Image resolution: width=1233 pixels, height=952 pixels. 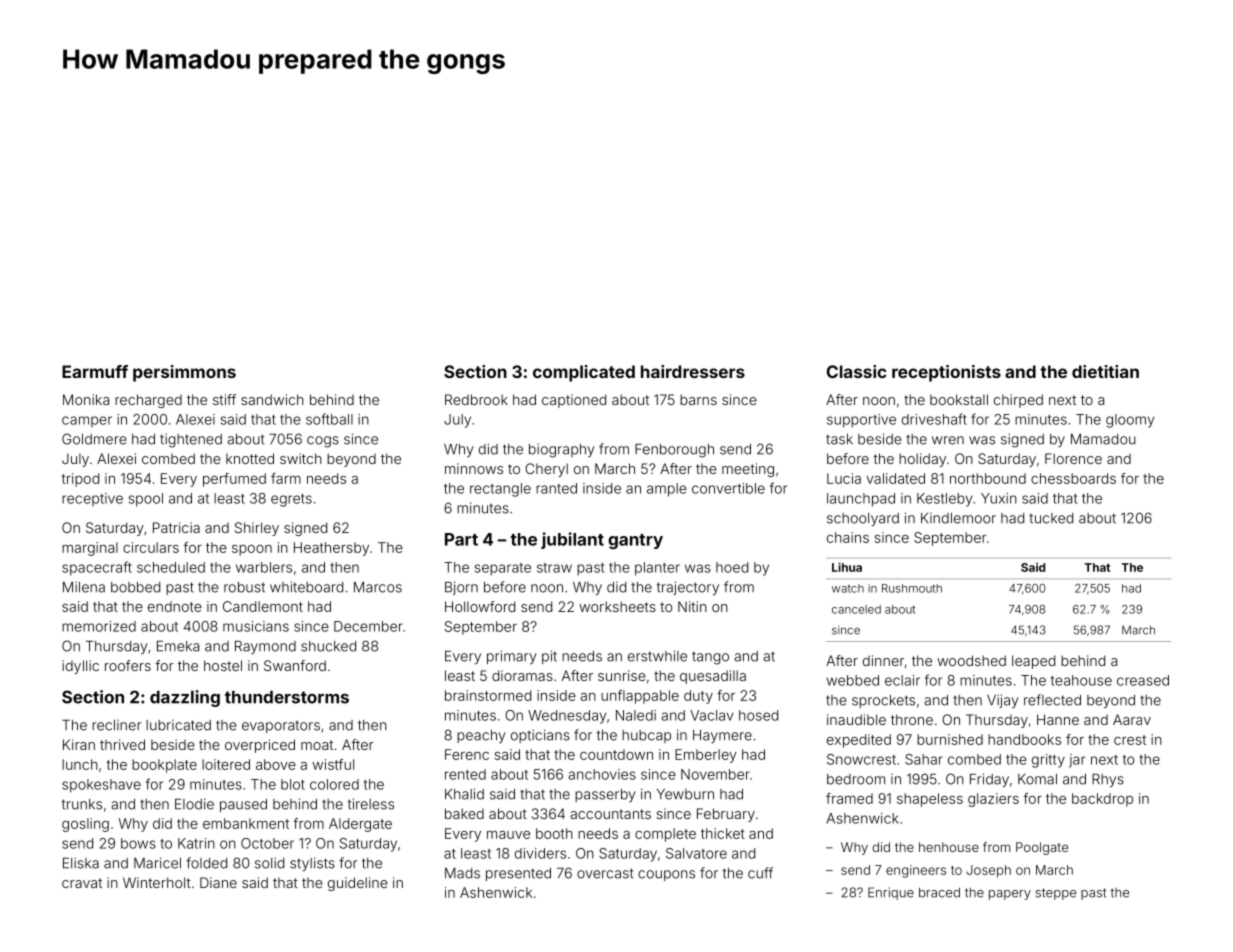 I want to click on dietitian, so click(x=1105, y=371).
